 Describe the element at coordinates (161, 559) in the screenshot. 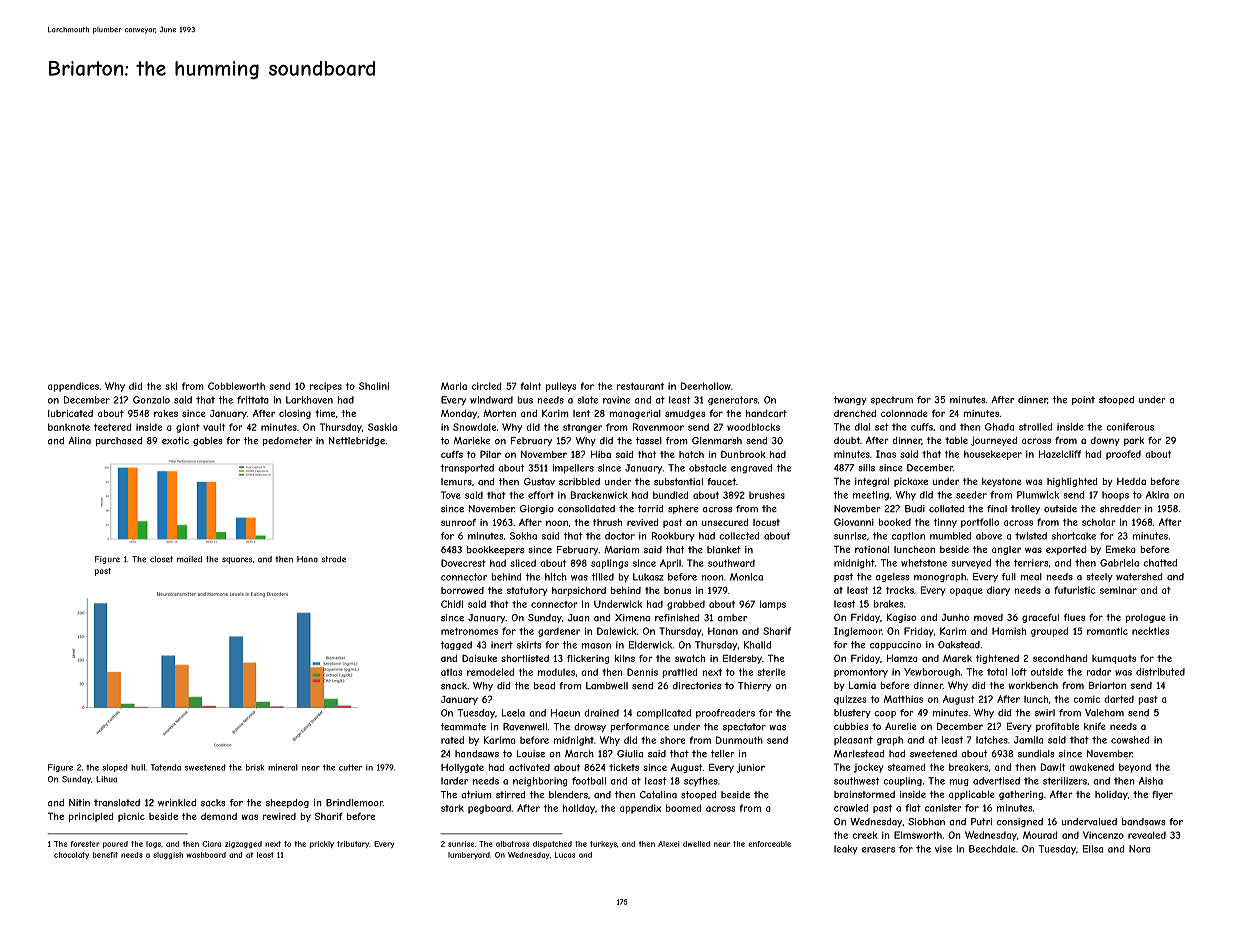

I see `closet` at that location.
